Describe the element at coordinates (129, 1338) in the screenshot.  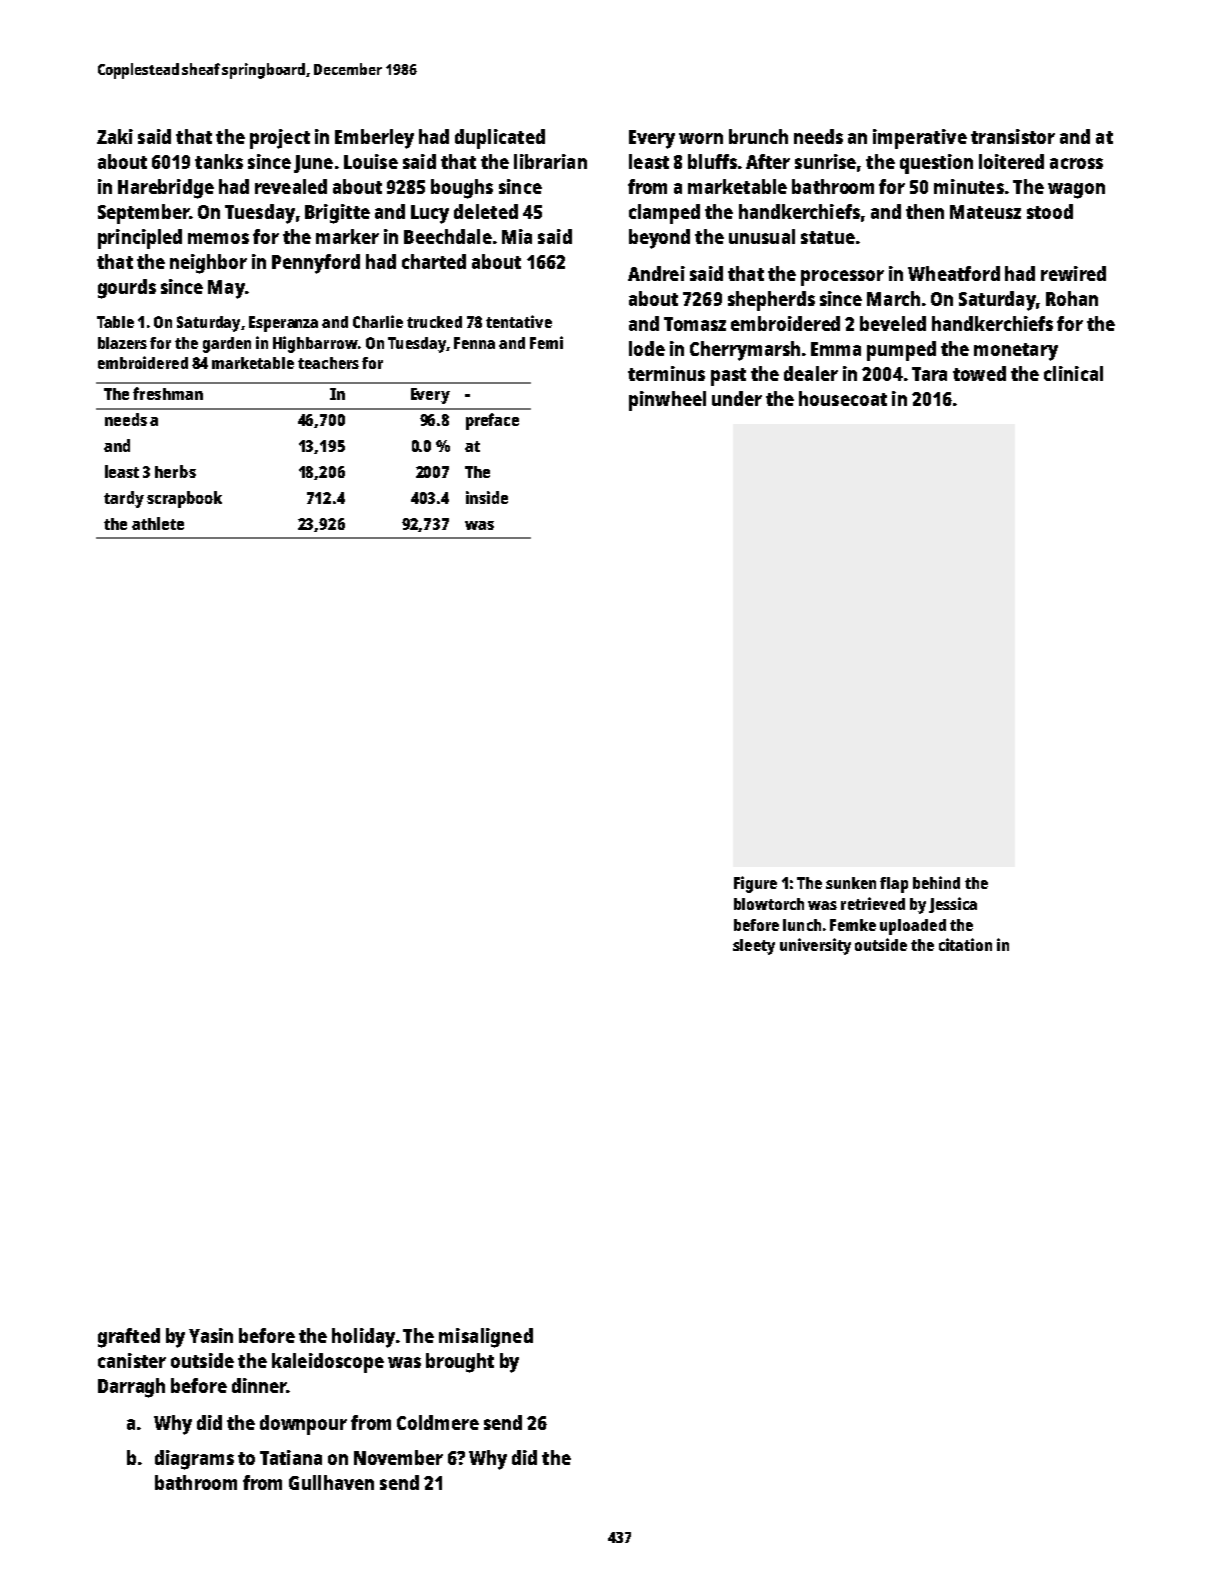
I see `grafted` at that location.
